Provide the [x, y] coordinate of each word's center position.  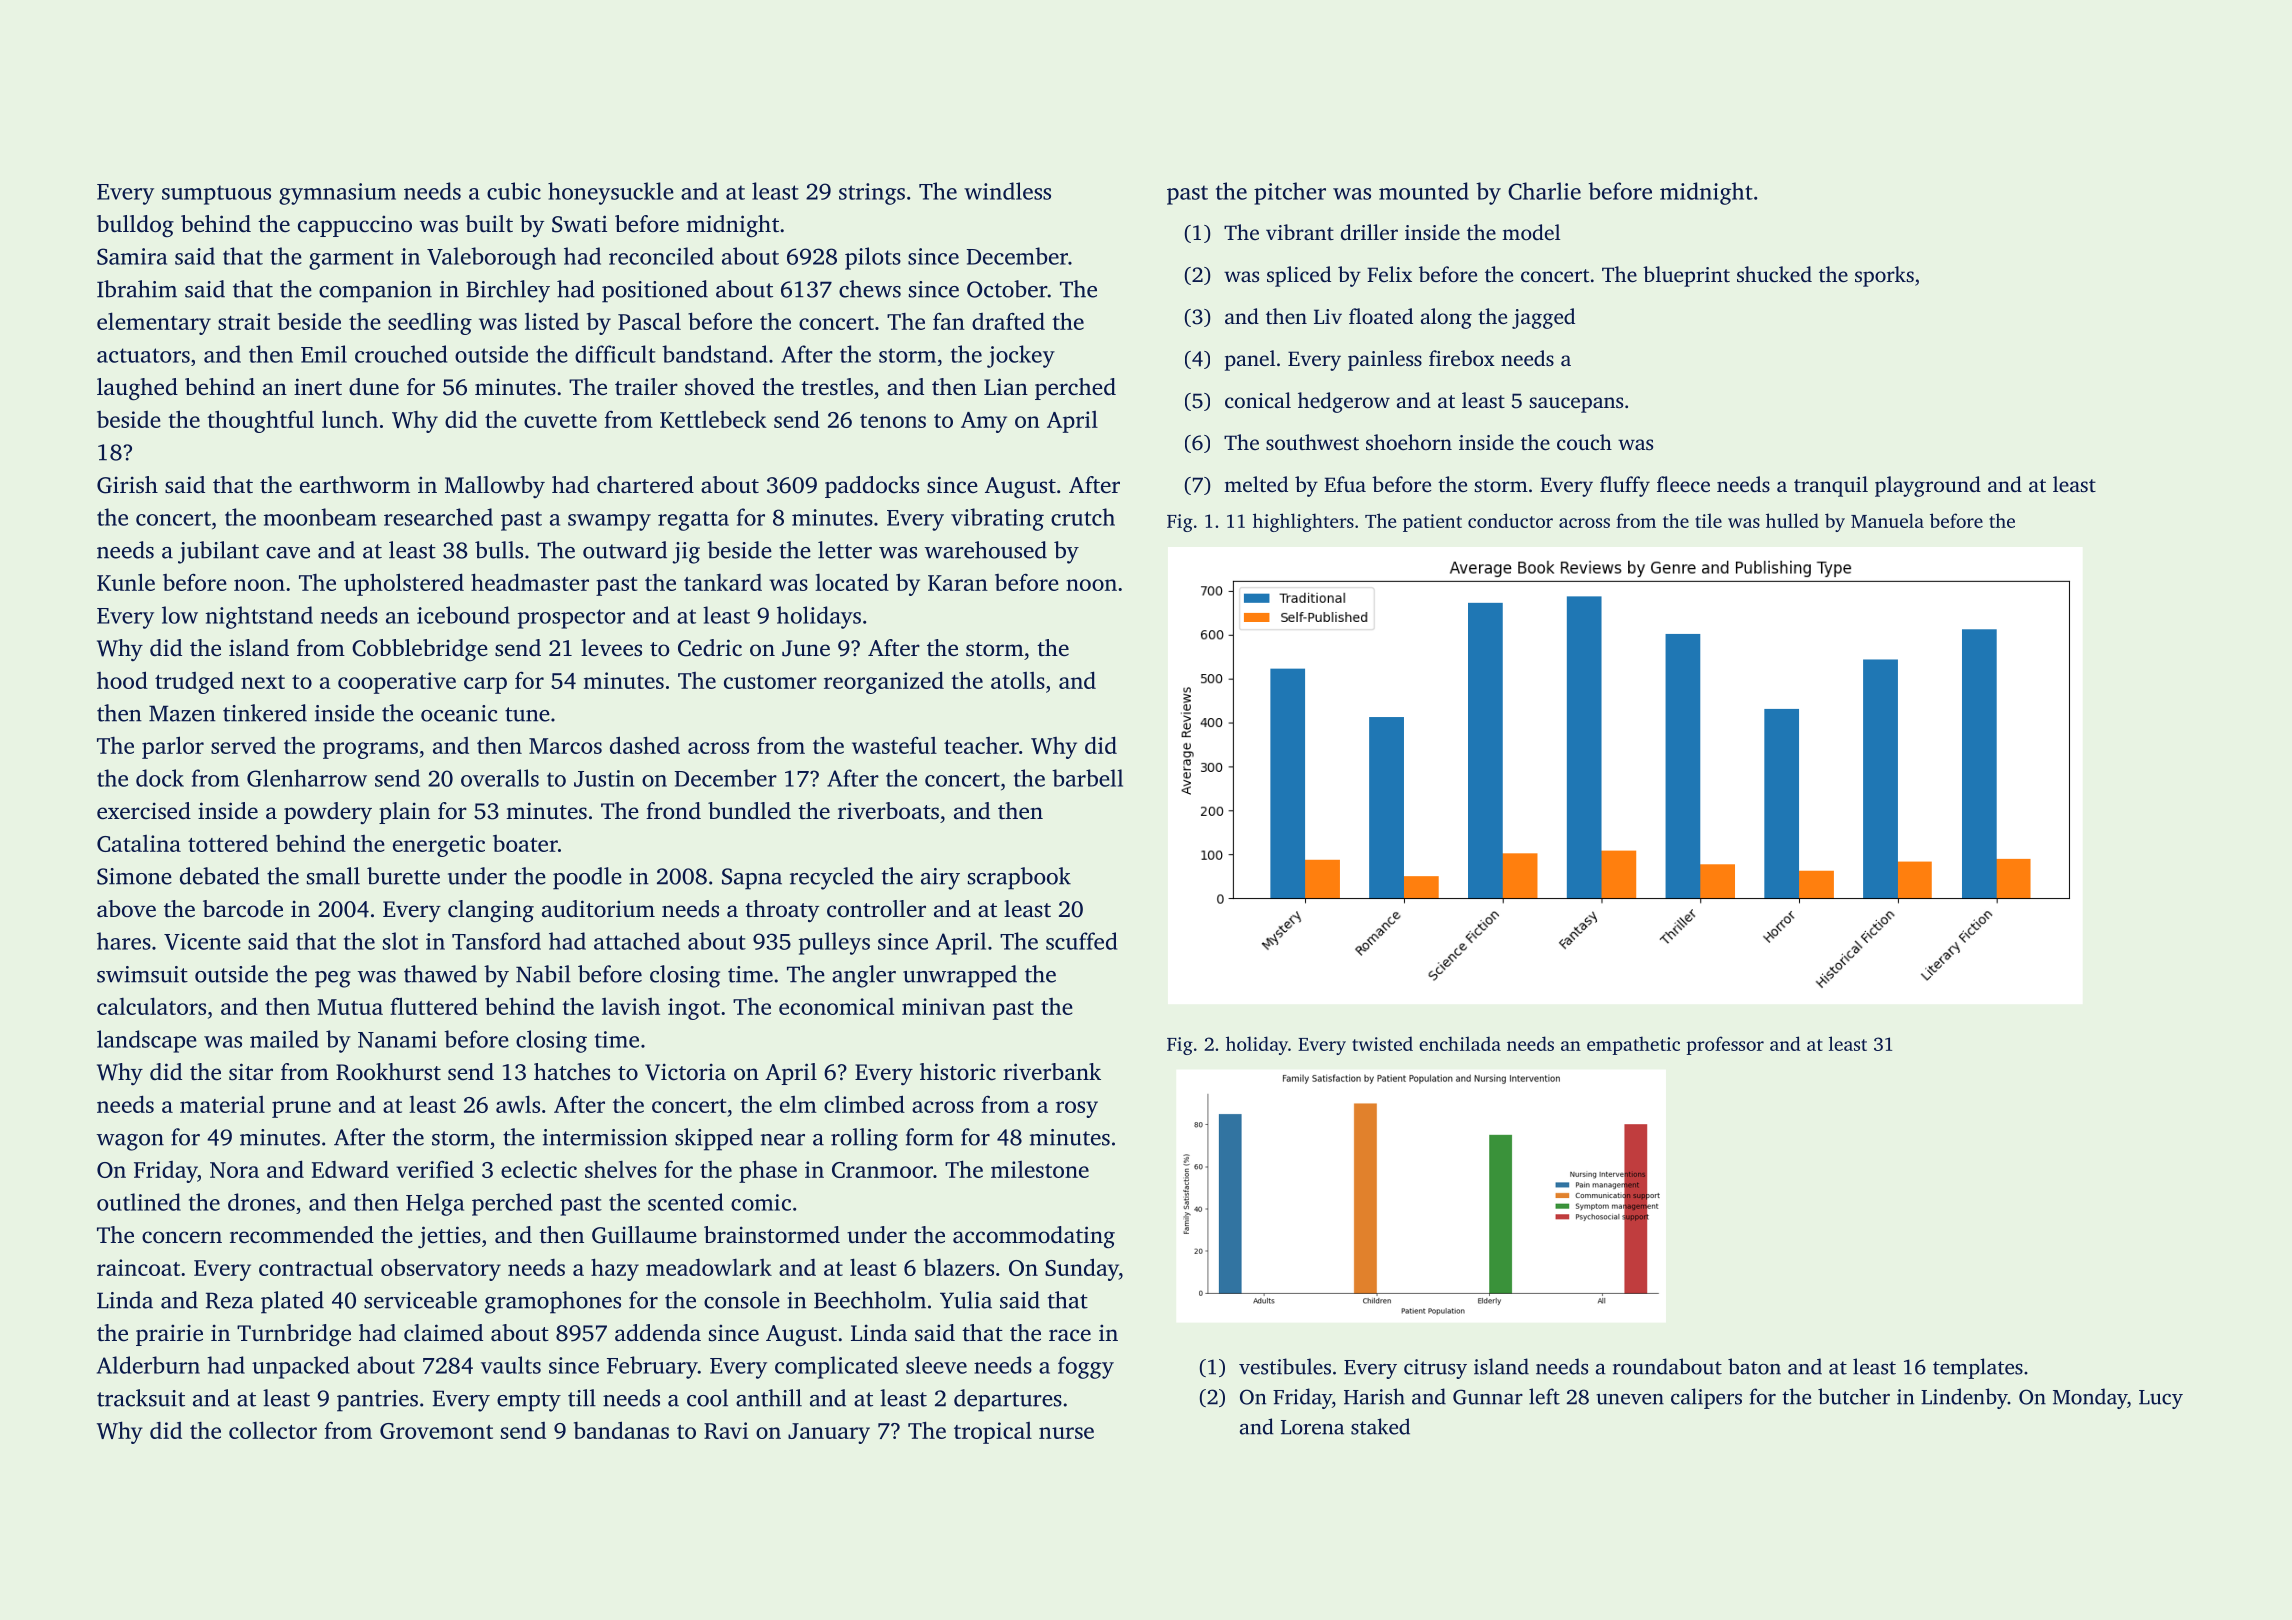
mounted [1424, 191]
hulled [1792, 520]
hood [122, 680]
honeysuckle [611, 193]
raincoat [138, 1267]
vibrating [997, 519]
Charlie [1544, 191]
